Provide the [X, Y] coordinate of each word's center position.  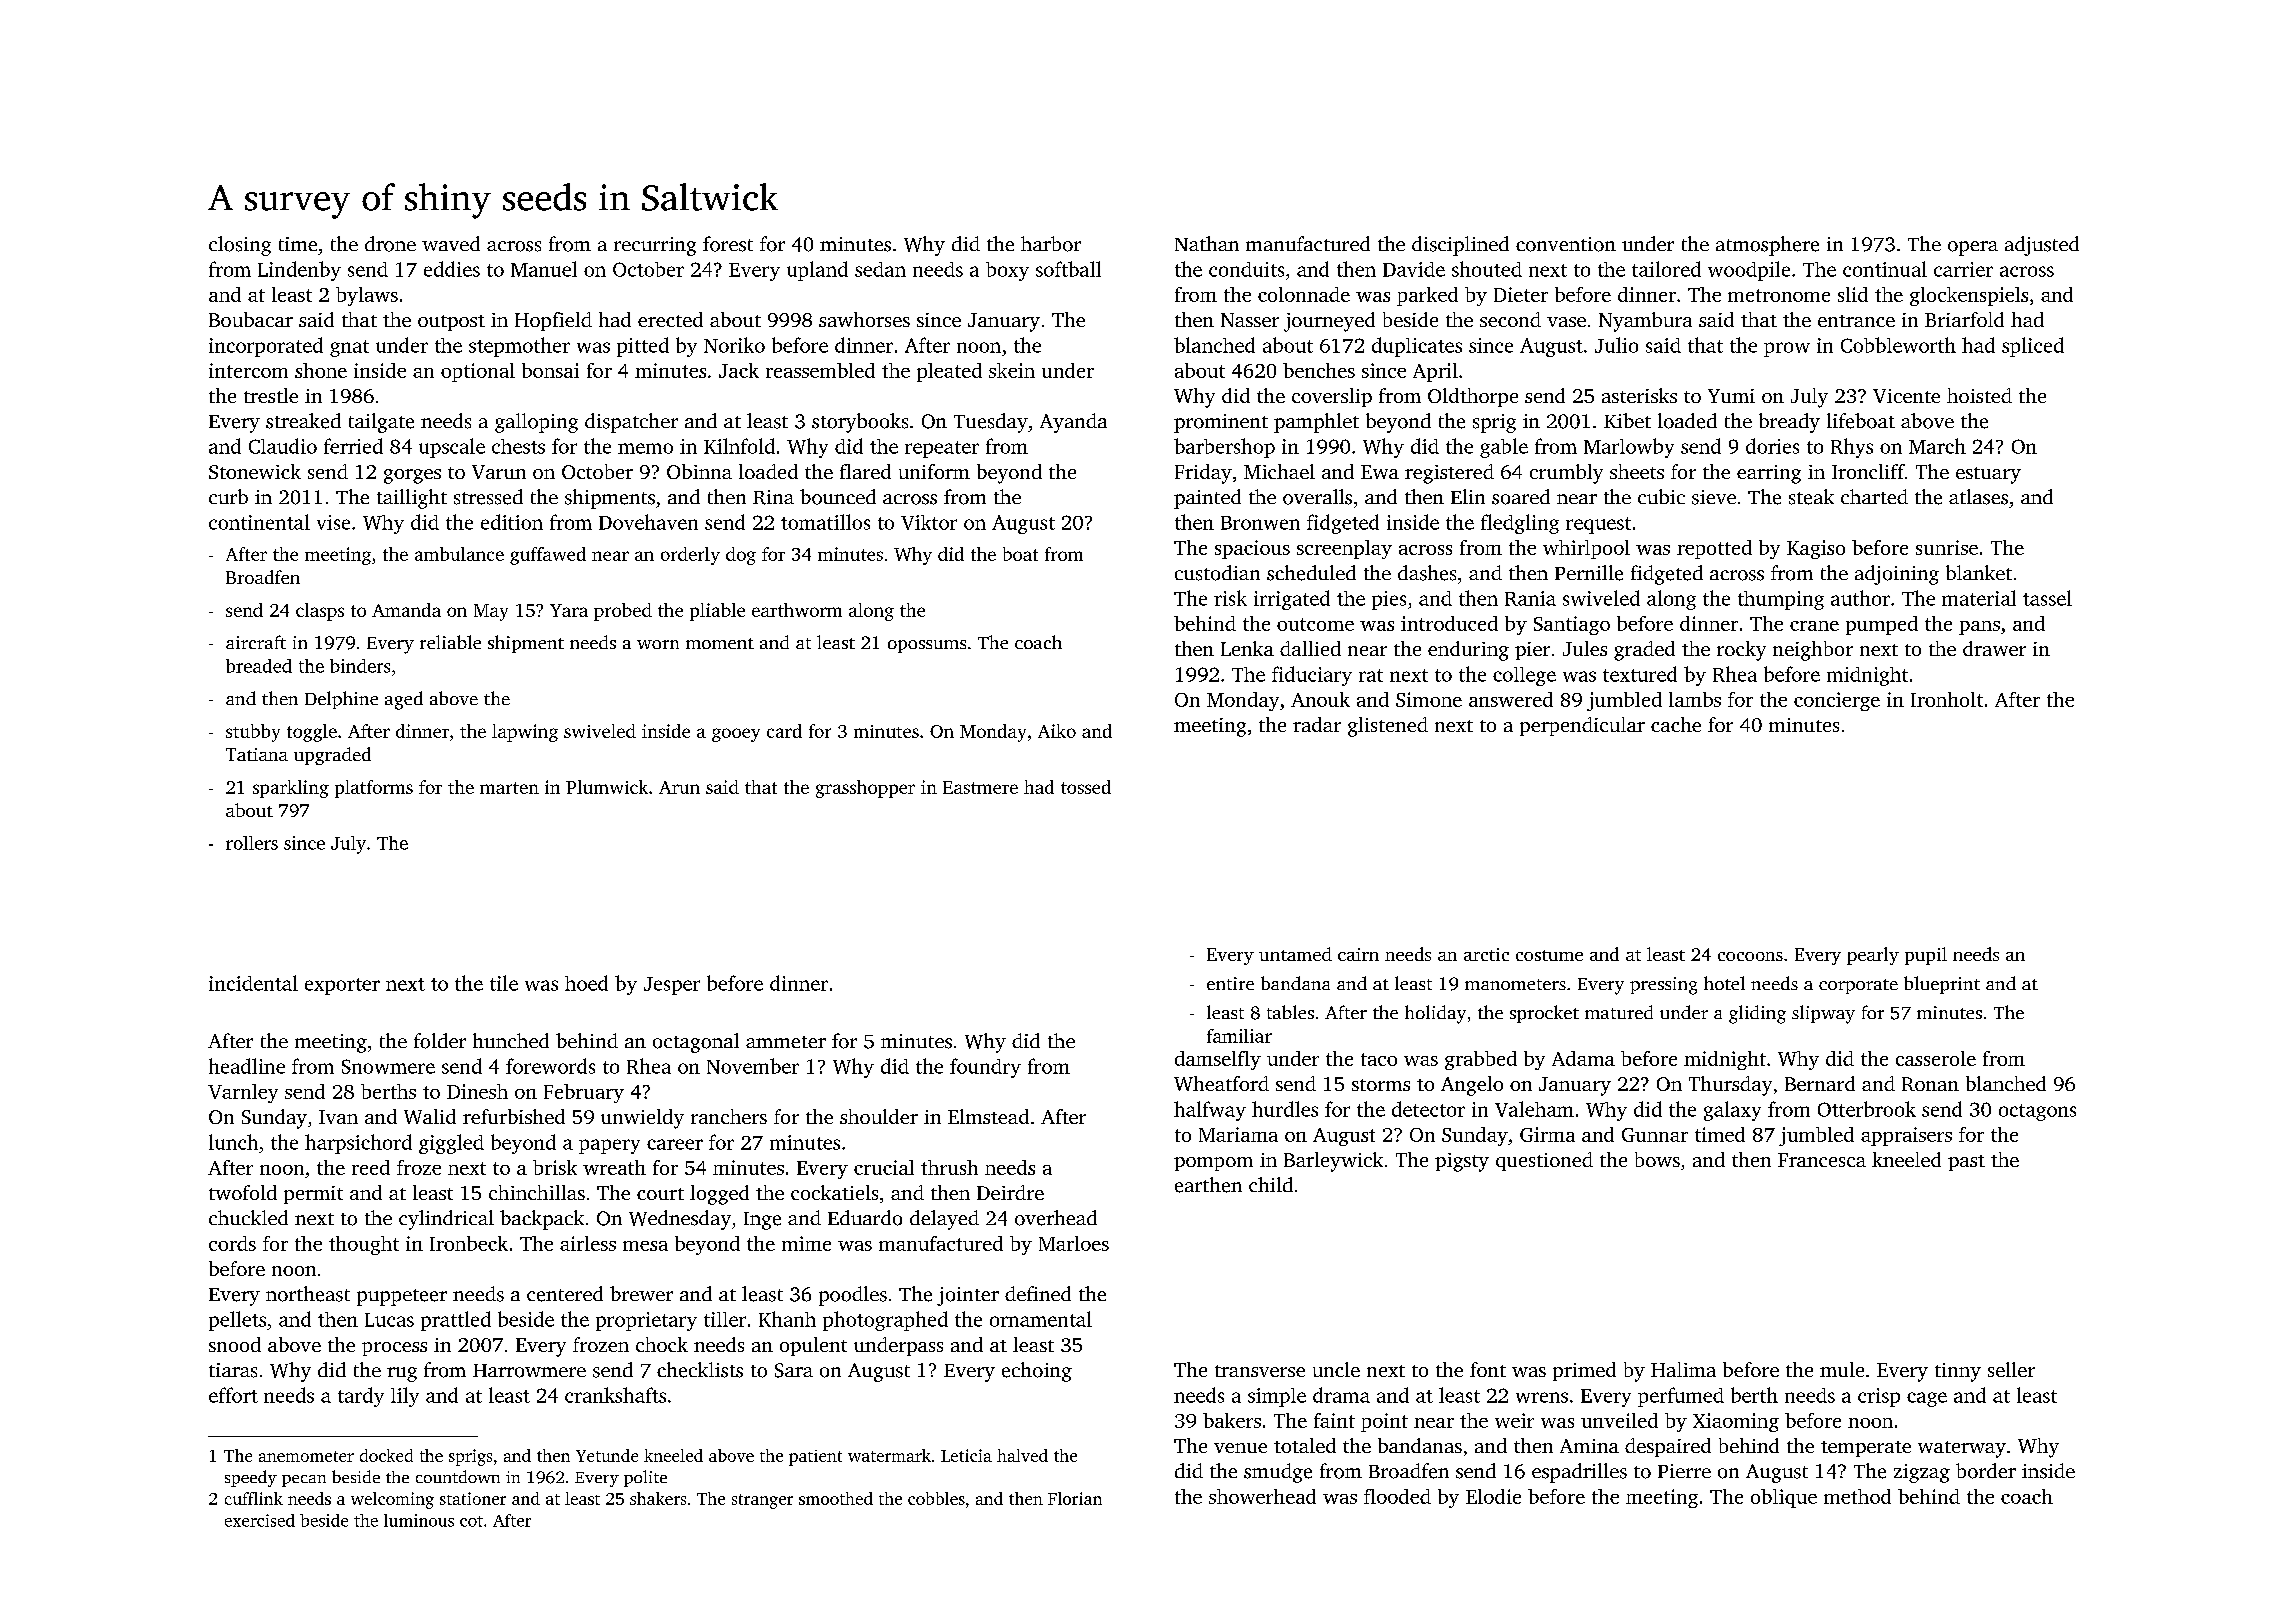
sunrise [1947, 547]
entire [1230, 983]
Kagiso [1816, 549]
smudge [1278, 1473]
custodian [1217, 573]
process [394, 1349]
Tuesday [991, 423]
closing [240, 246]
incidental [253, 983]
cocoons [1750, 956]
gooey [736, 735]
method [1857, 1496]
